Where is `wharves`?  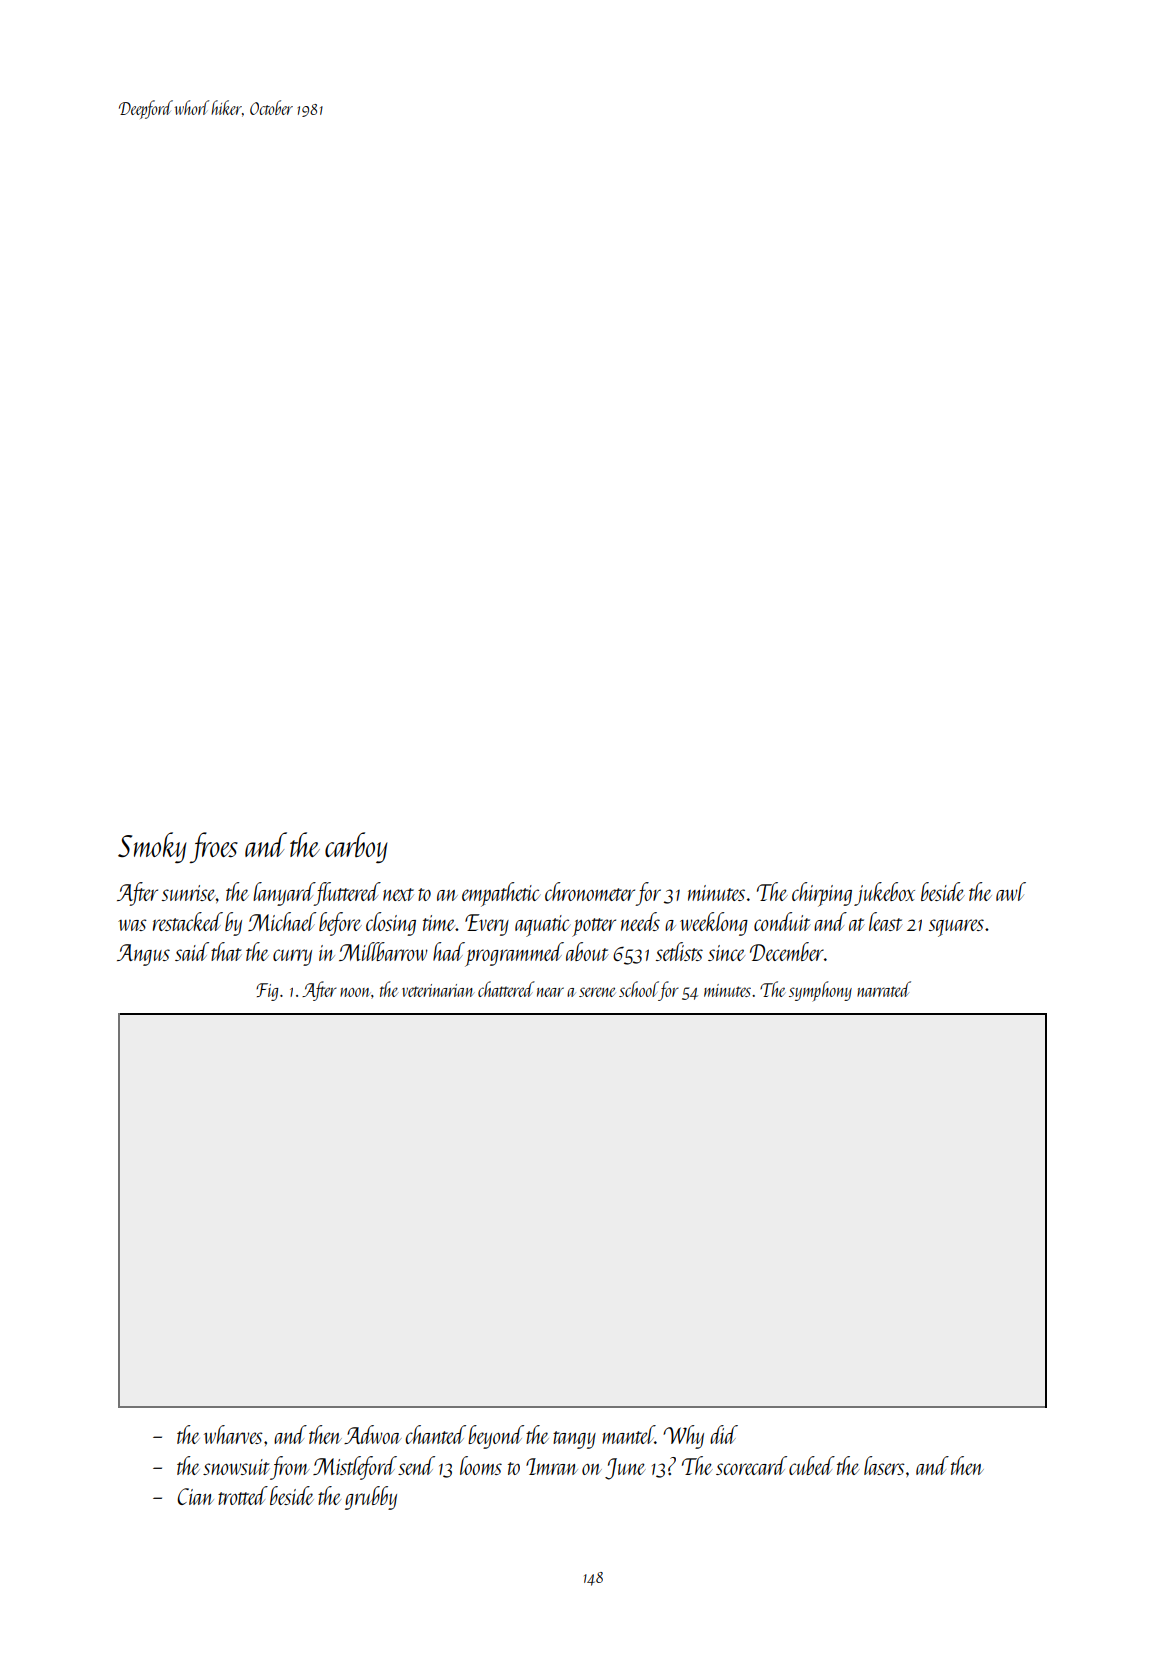 wharves is located at coordinates (233, 1434).
